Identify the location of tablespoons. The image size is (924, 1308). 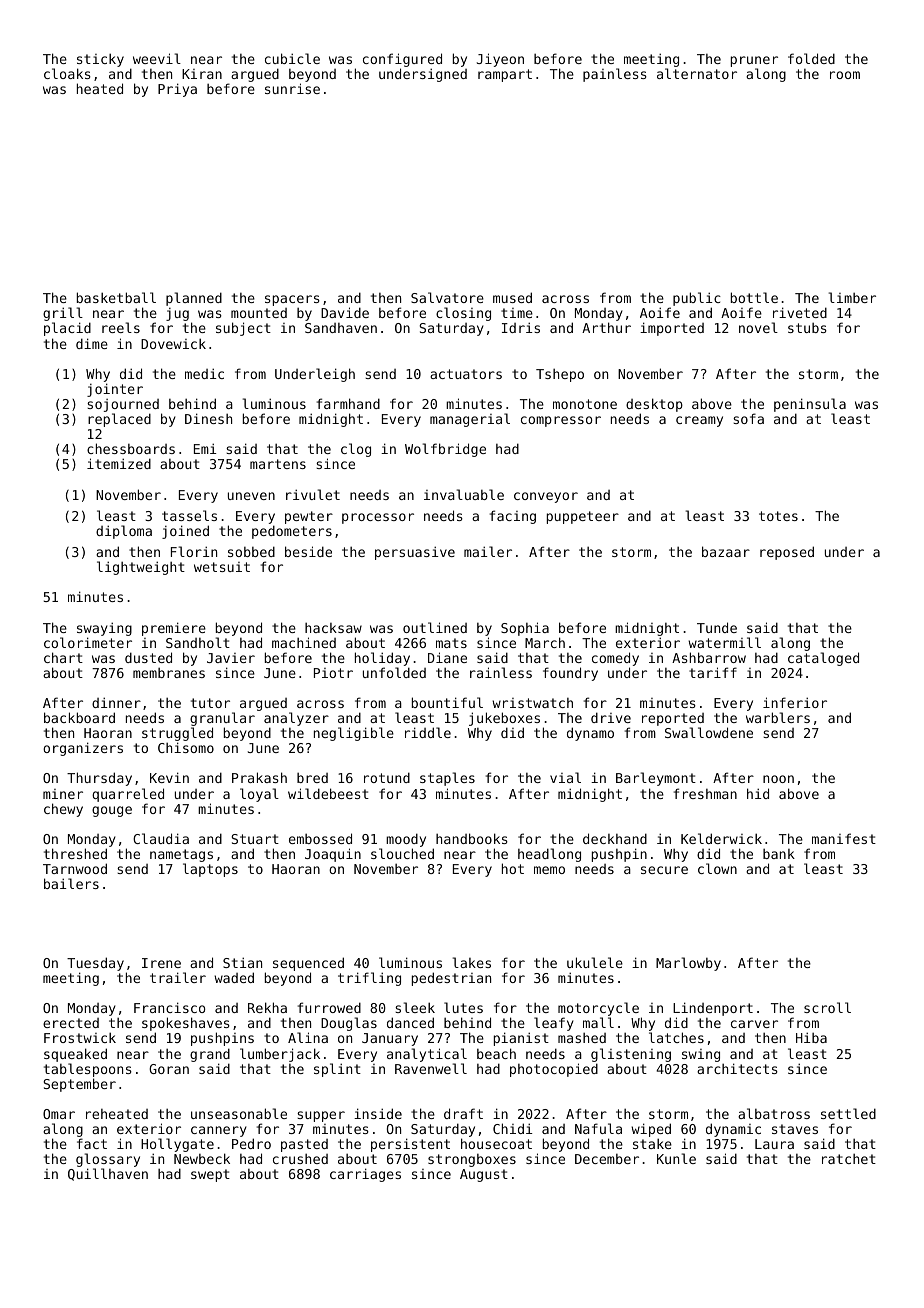
(88, 1070).
